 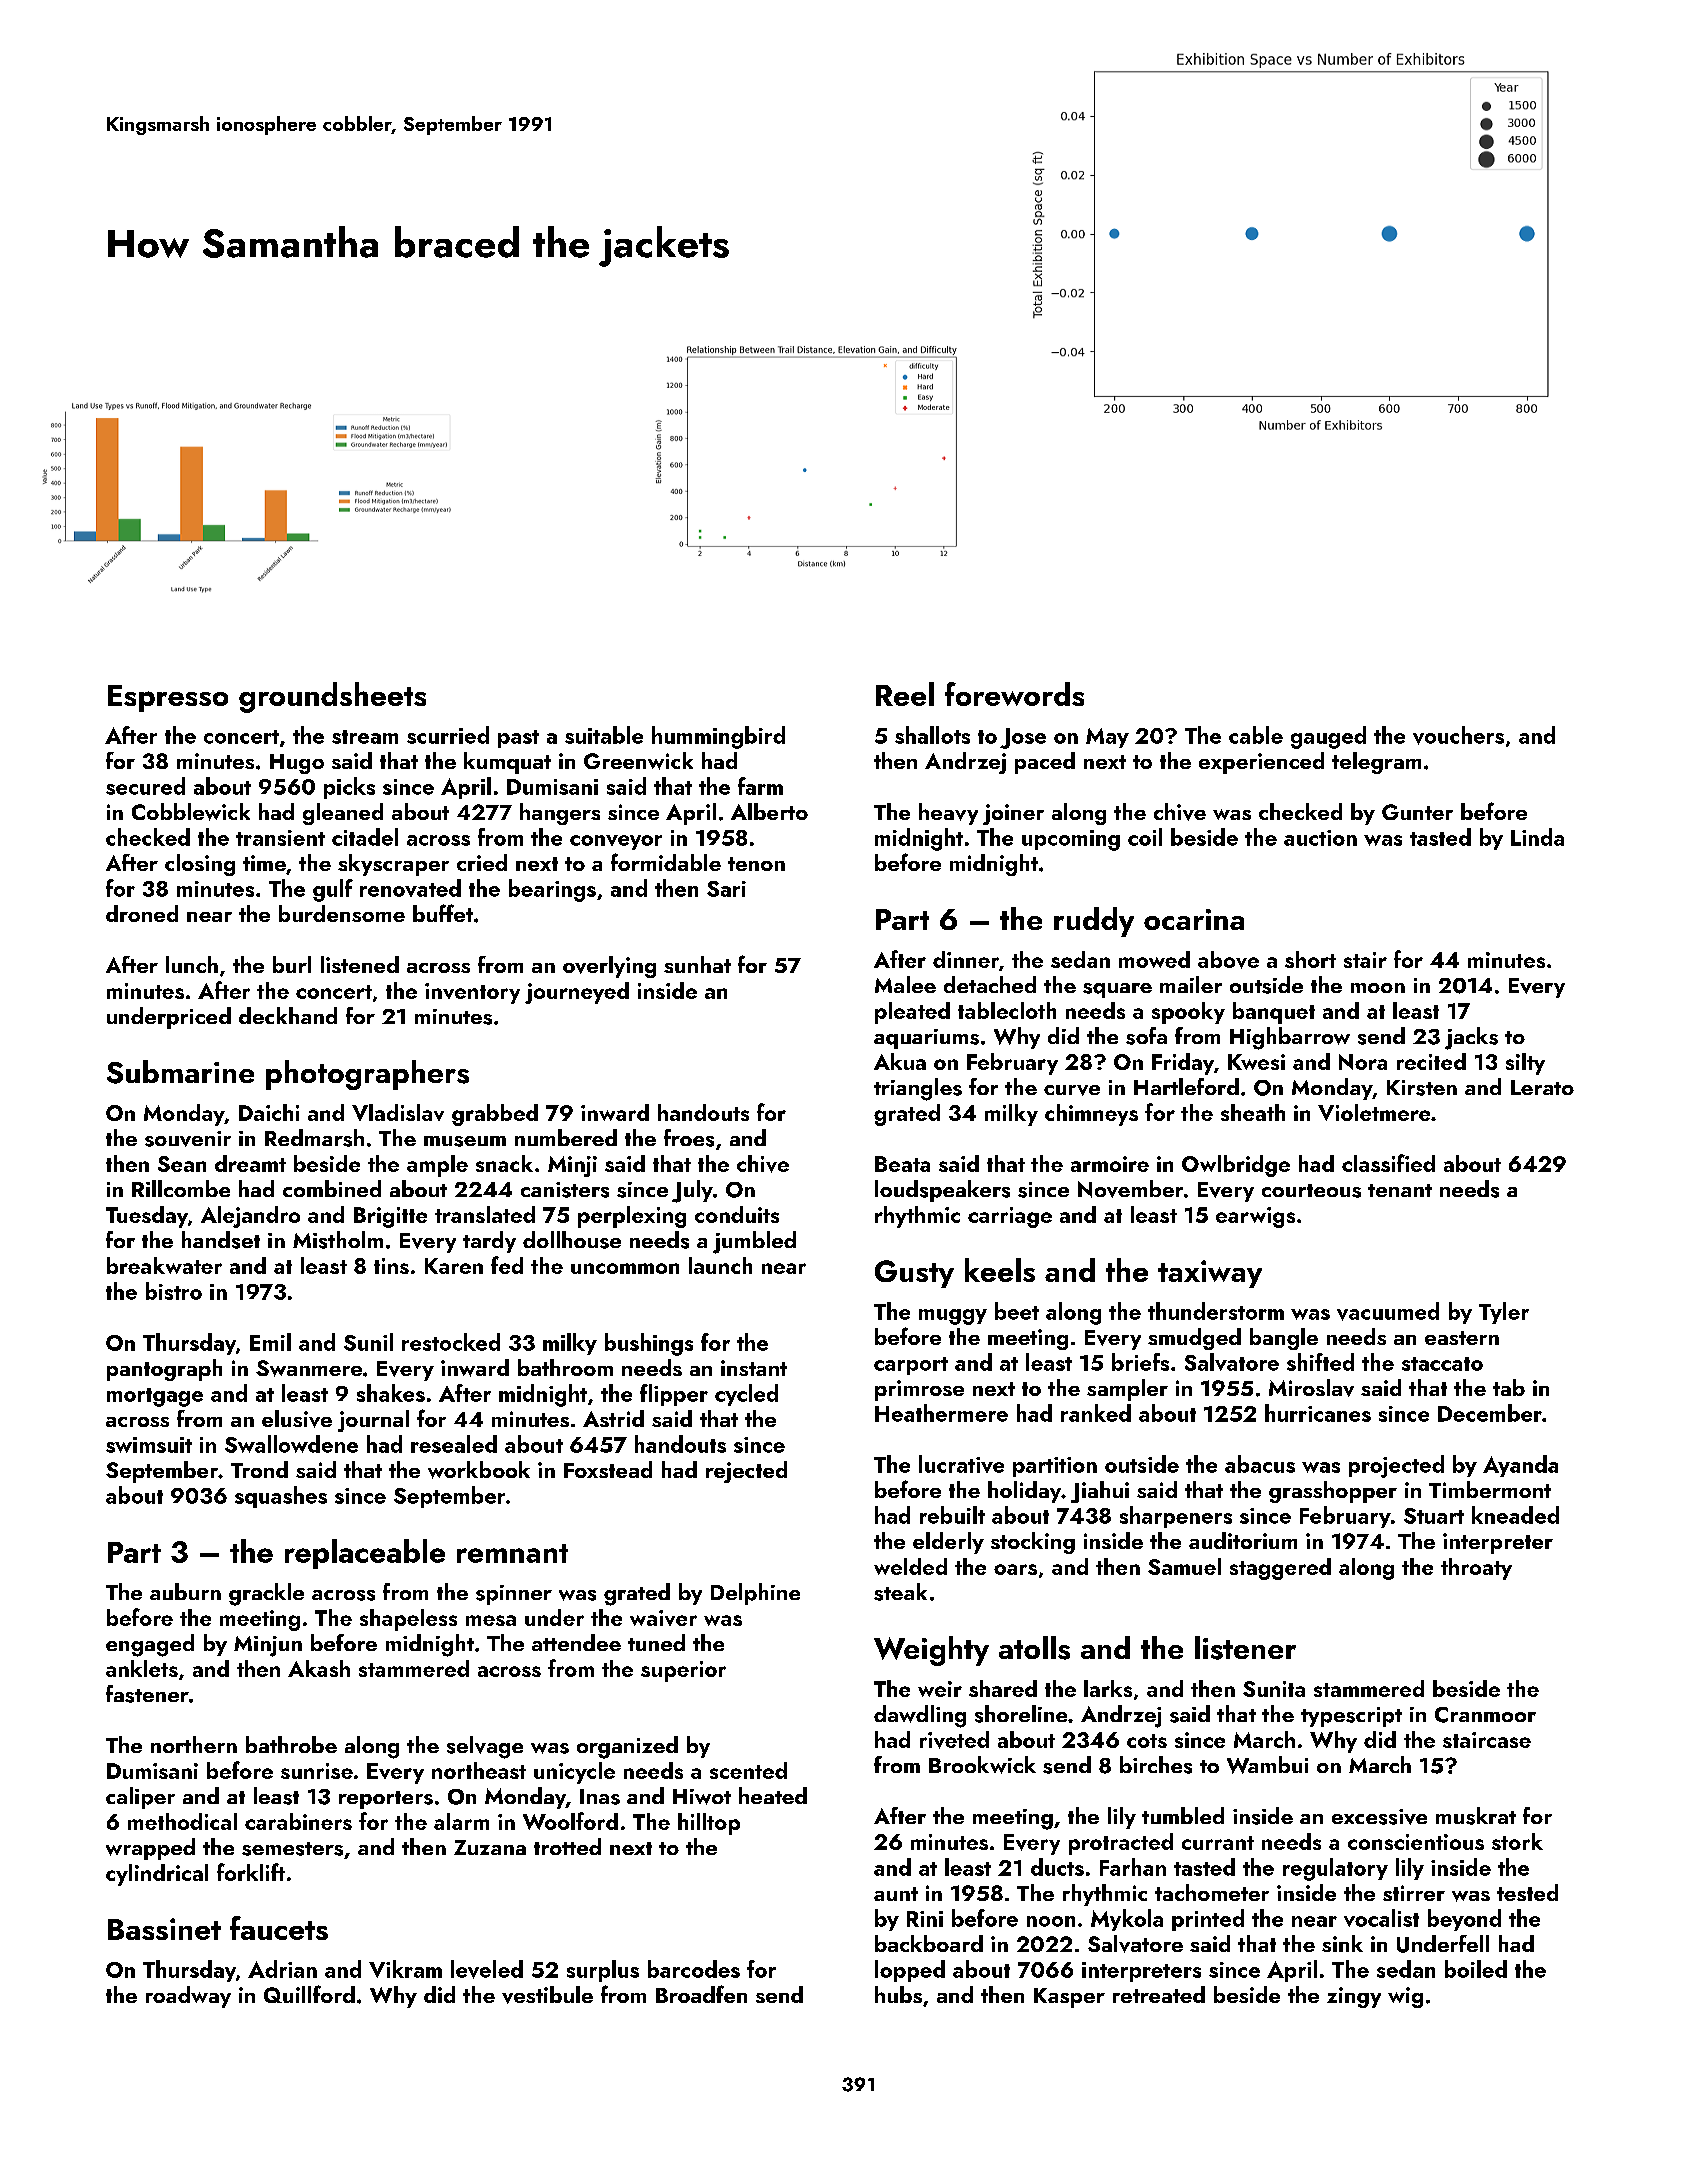 I want to click on heated, so click(x=773, y=1795).
